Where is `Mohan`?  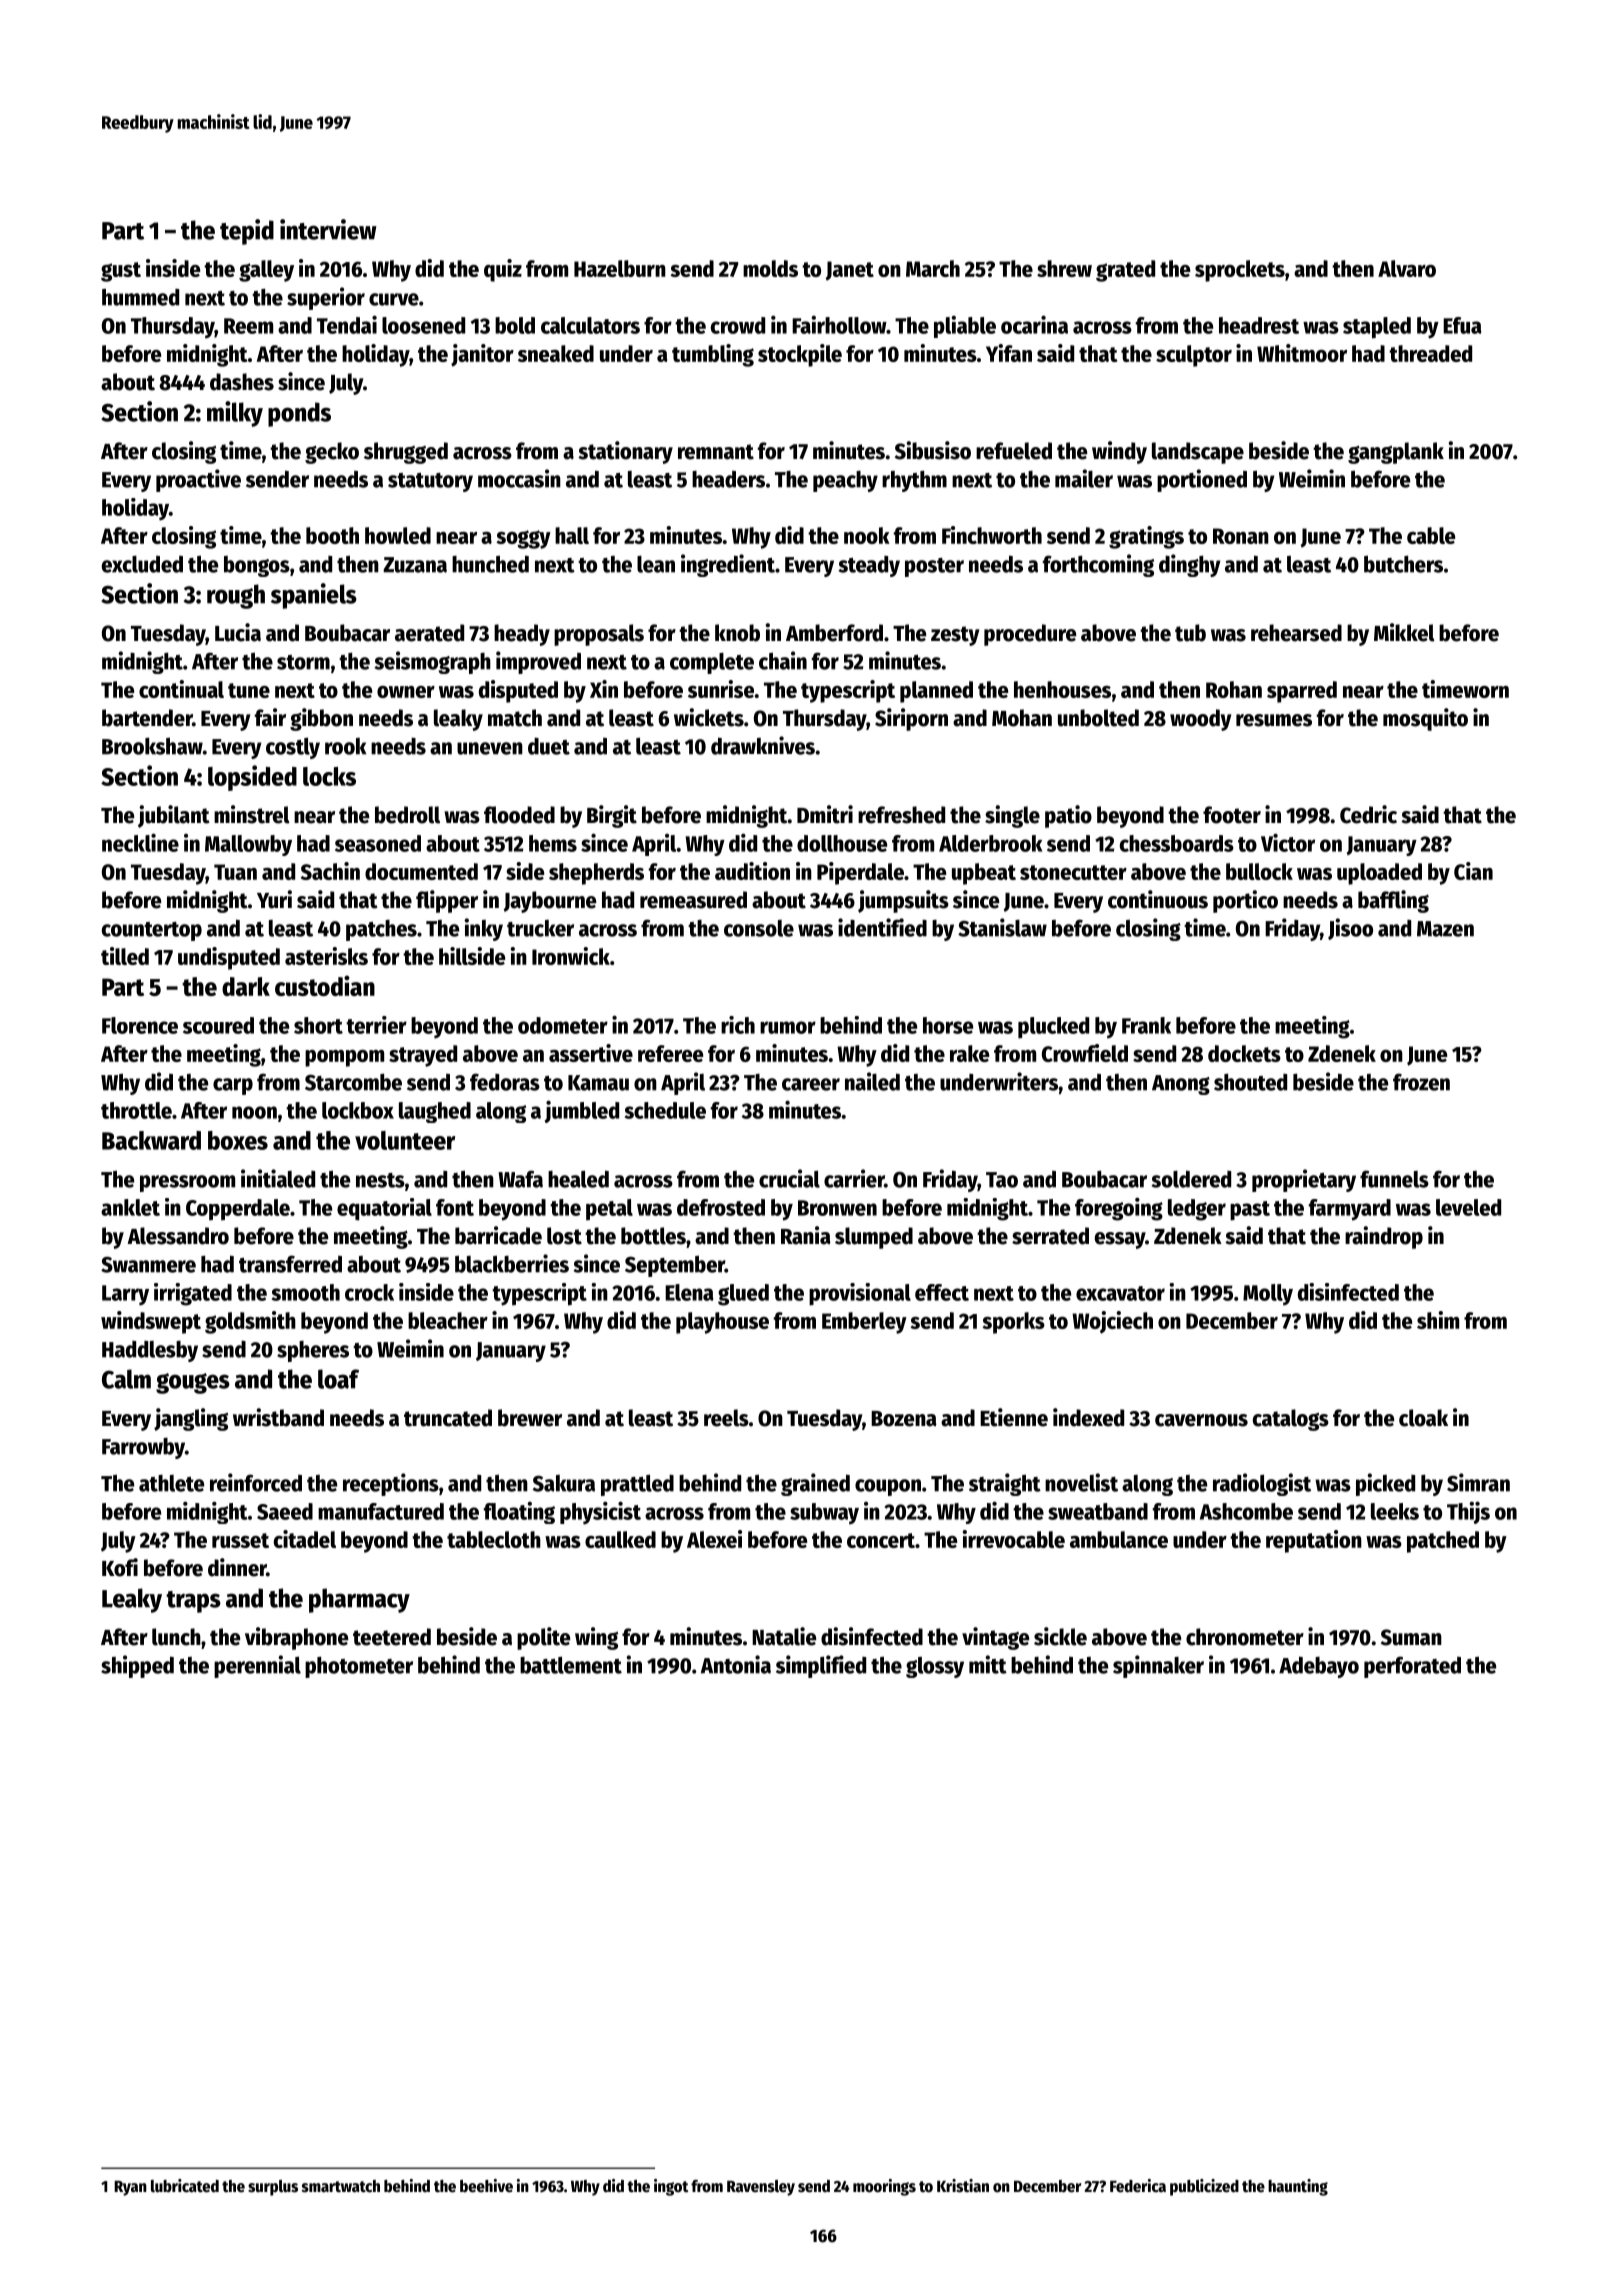
Mohan is located at coordinates (1022, 718).
